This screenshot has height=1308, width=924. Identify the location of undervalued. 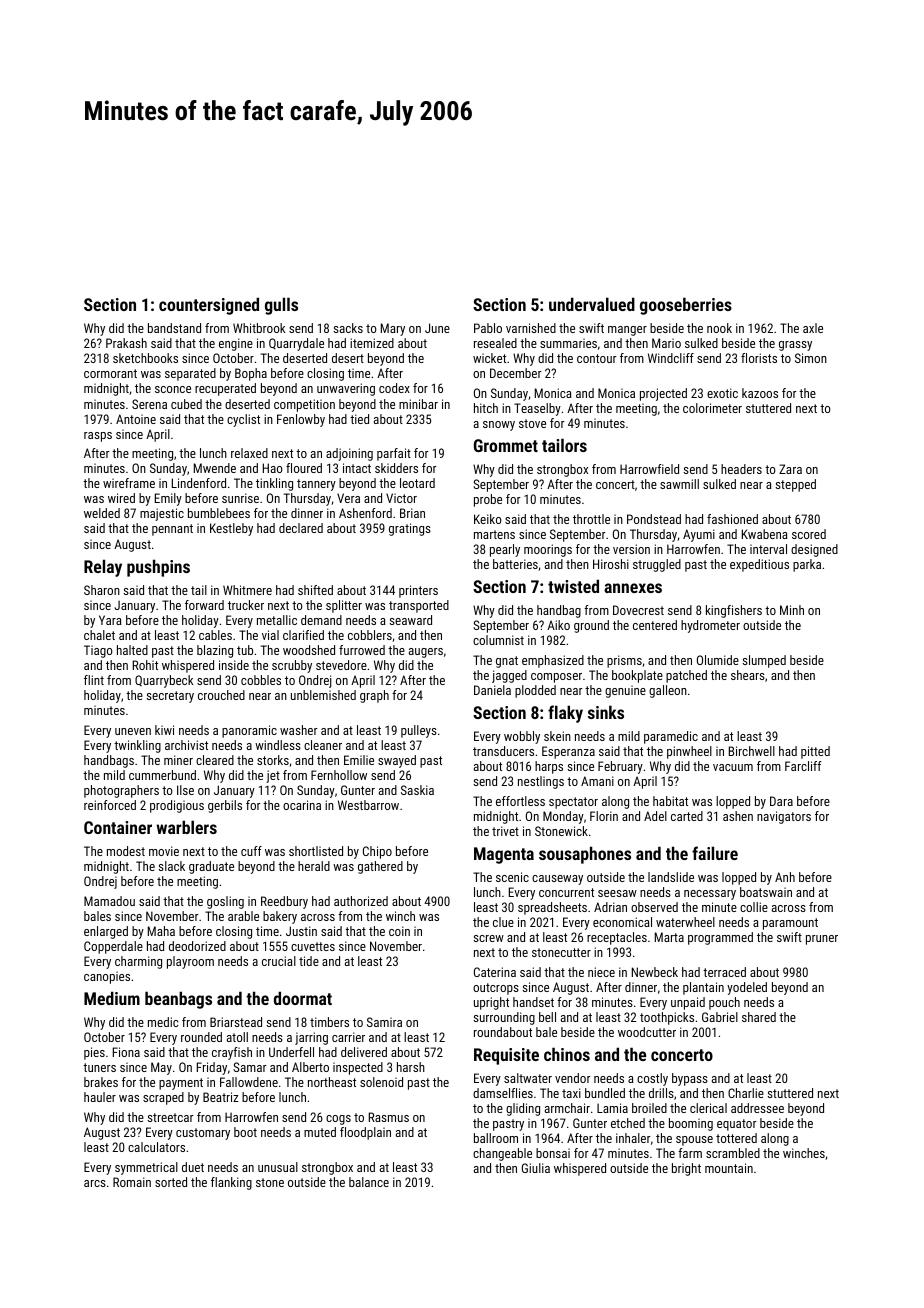
(592, 304).
